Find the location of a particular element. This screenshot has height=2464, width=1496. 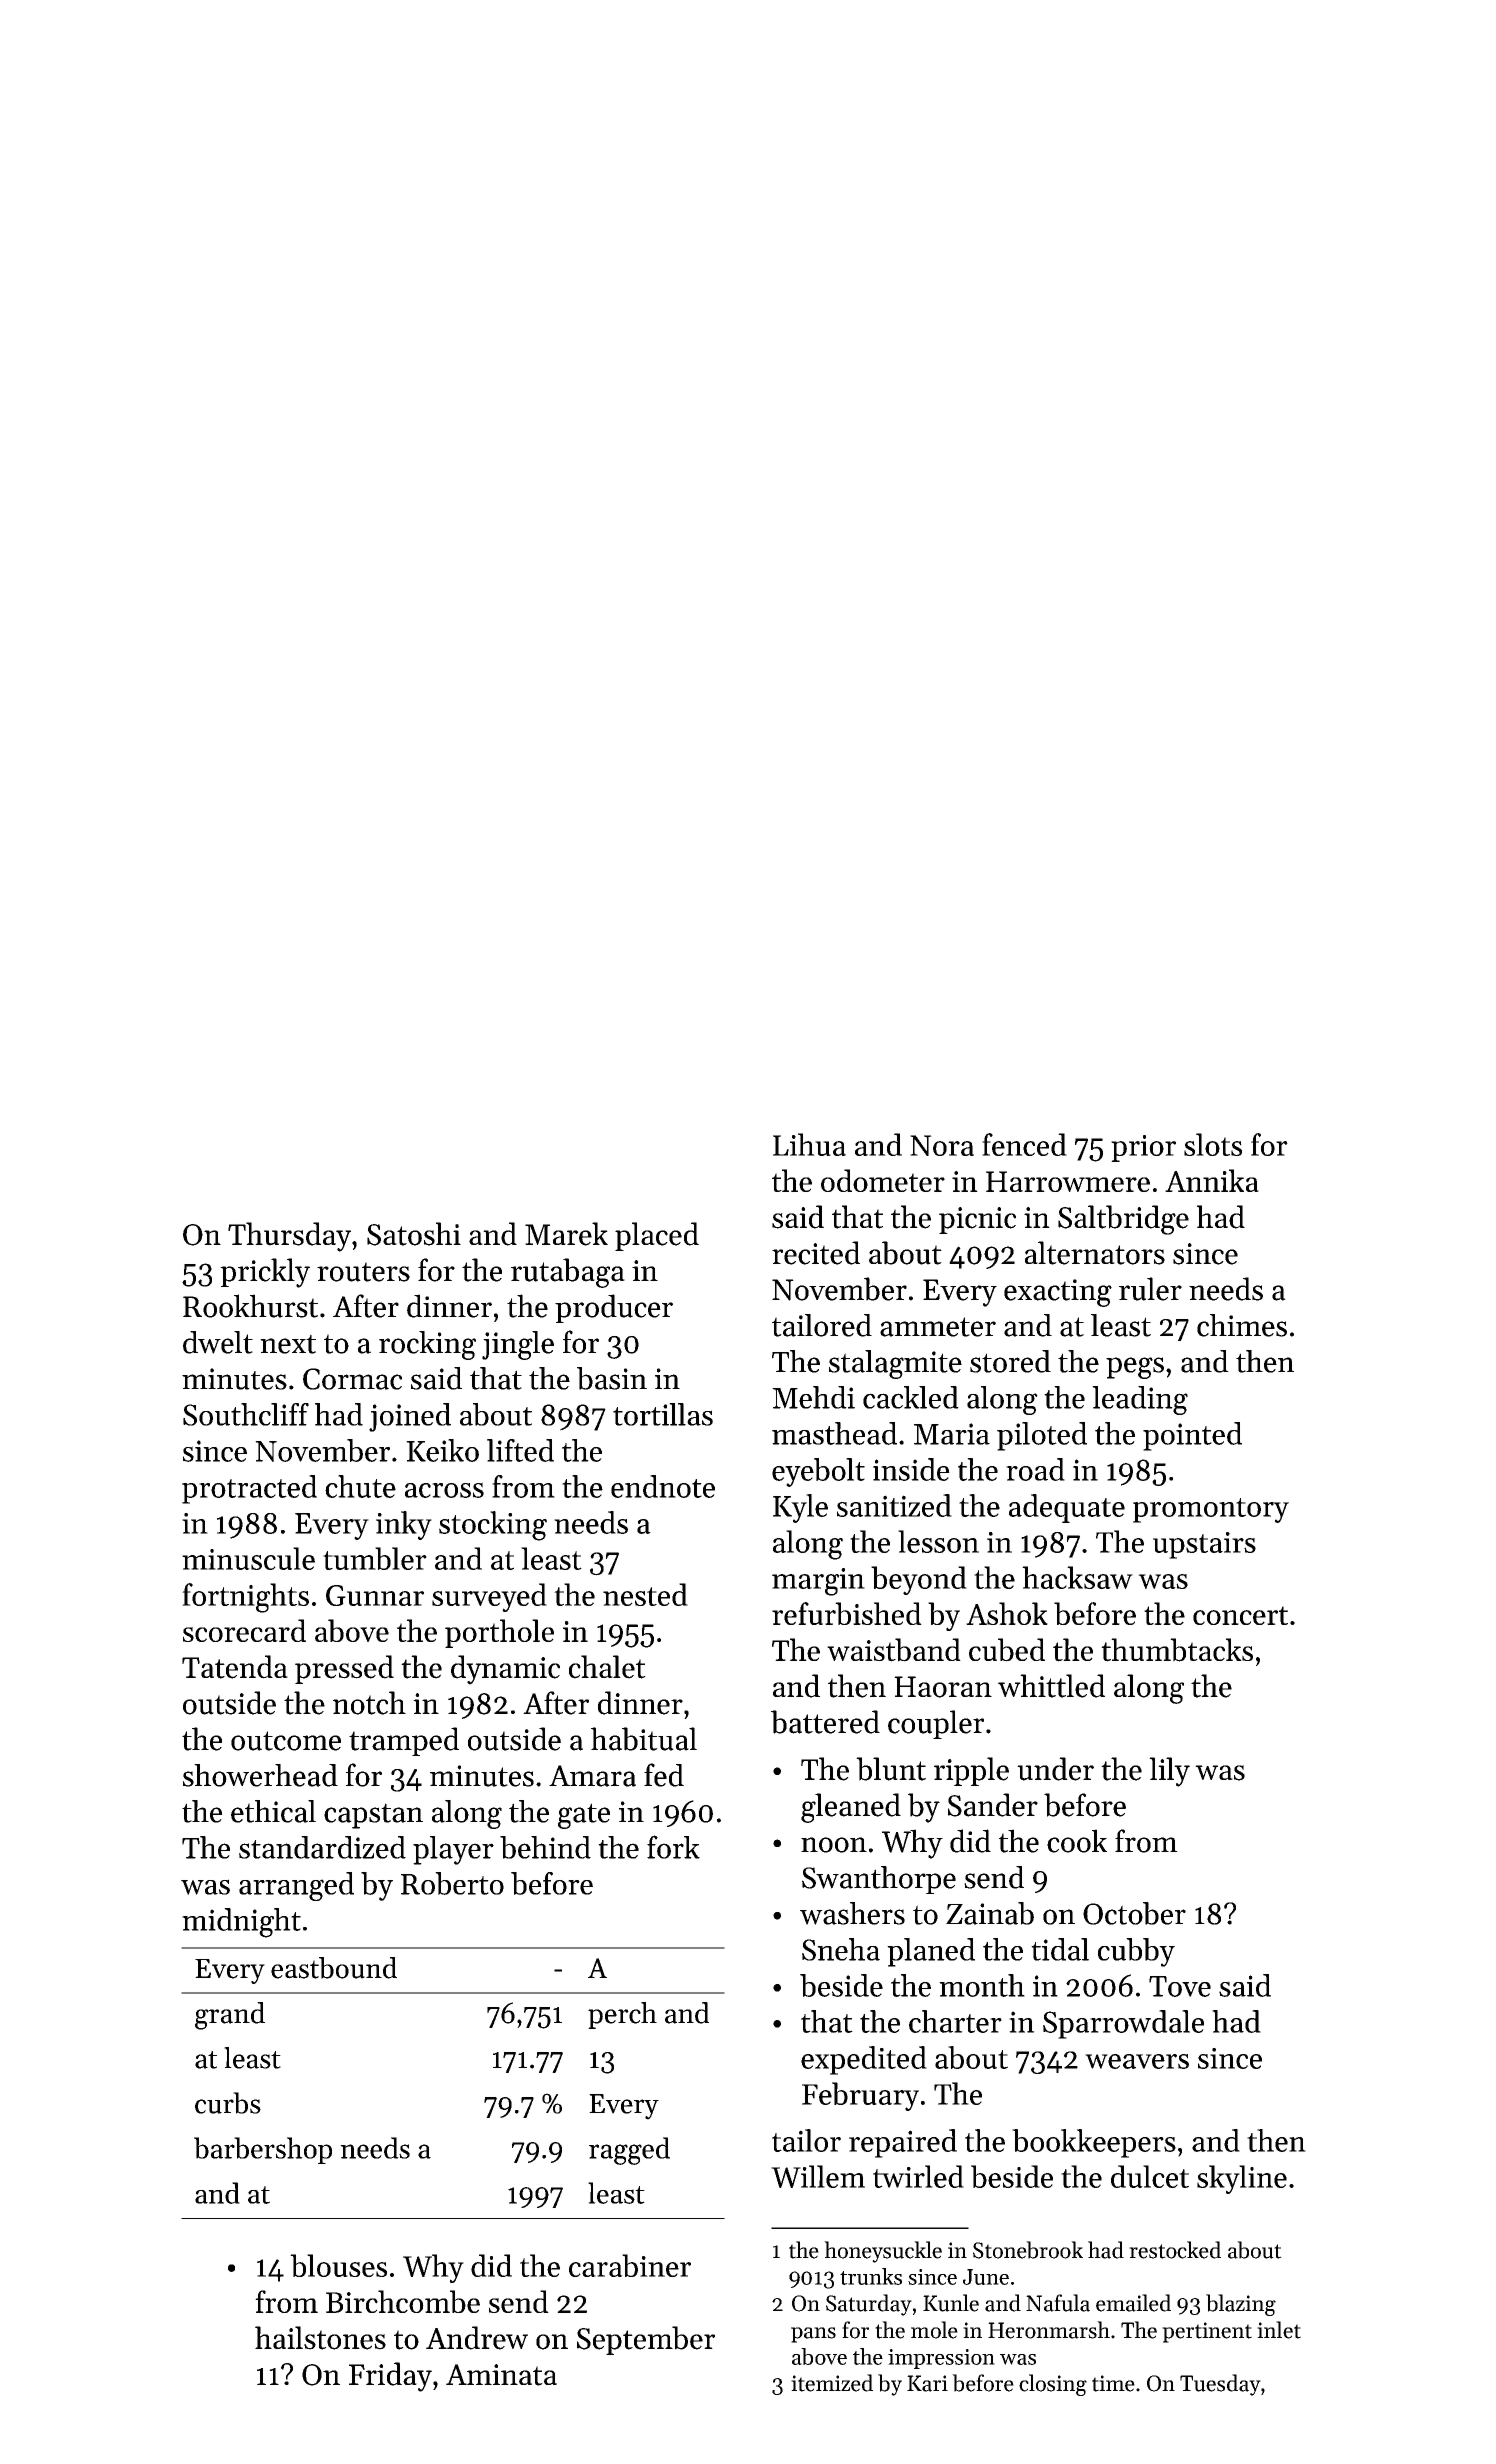

grand is located at coordinates (230, 2016).
